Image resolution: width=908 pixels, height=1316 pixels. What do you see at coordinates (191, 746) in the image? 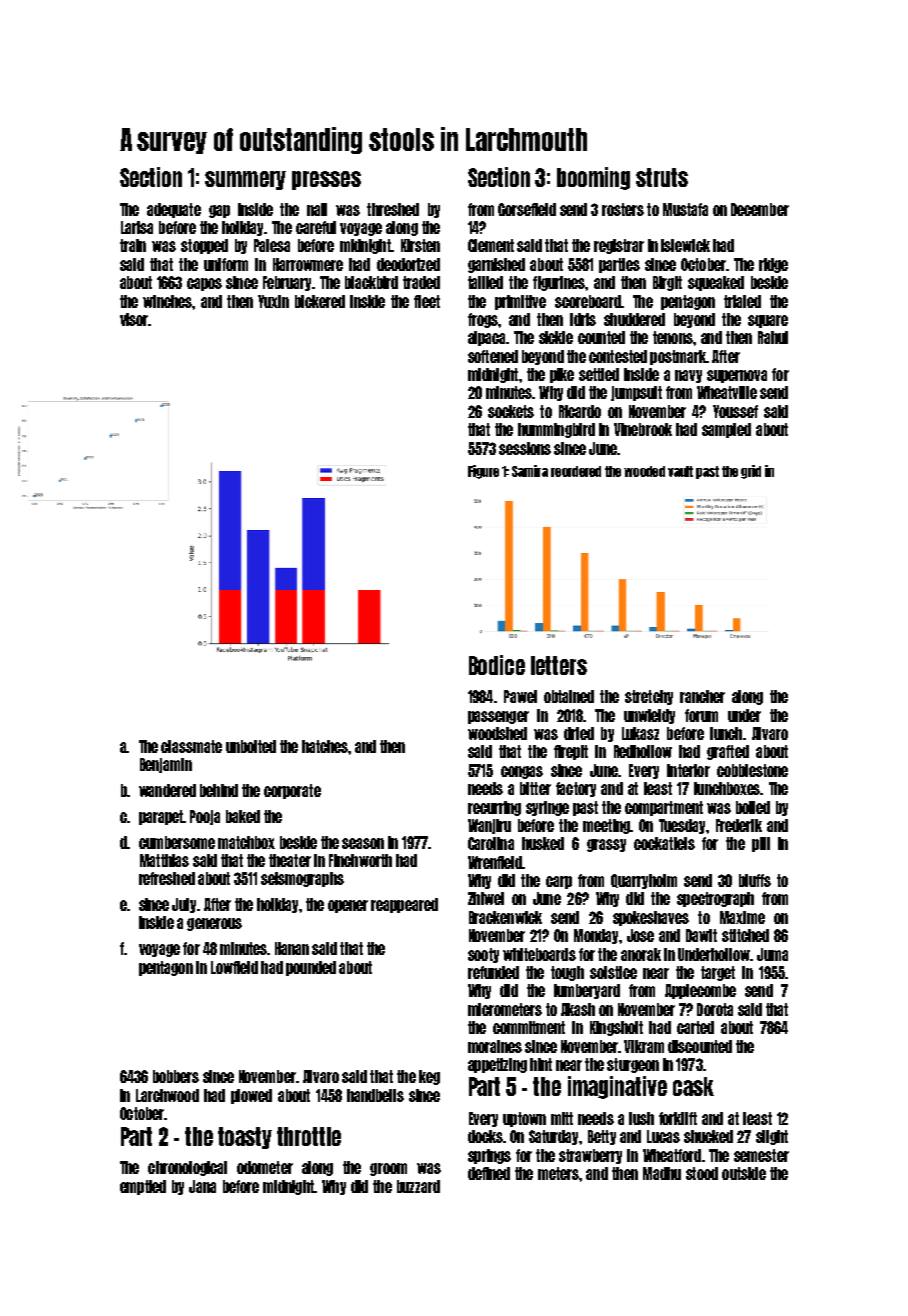
I see `classmate` at bounding box center [191, 746].
